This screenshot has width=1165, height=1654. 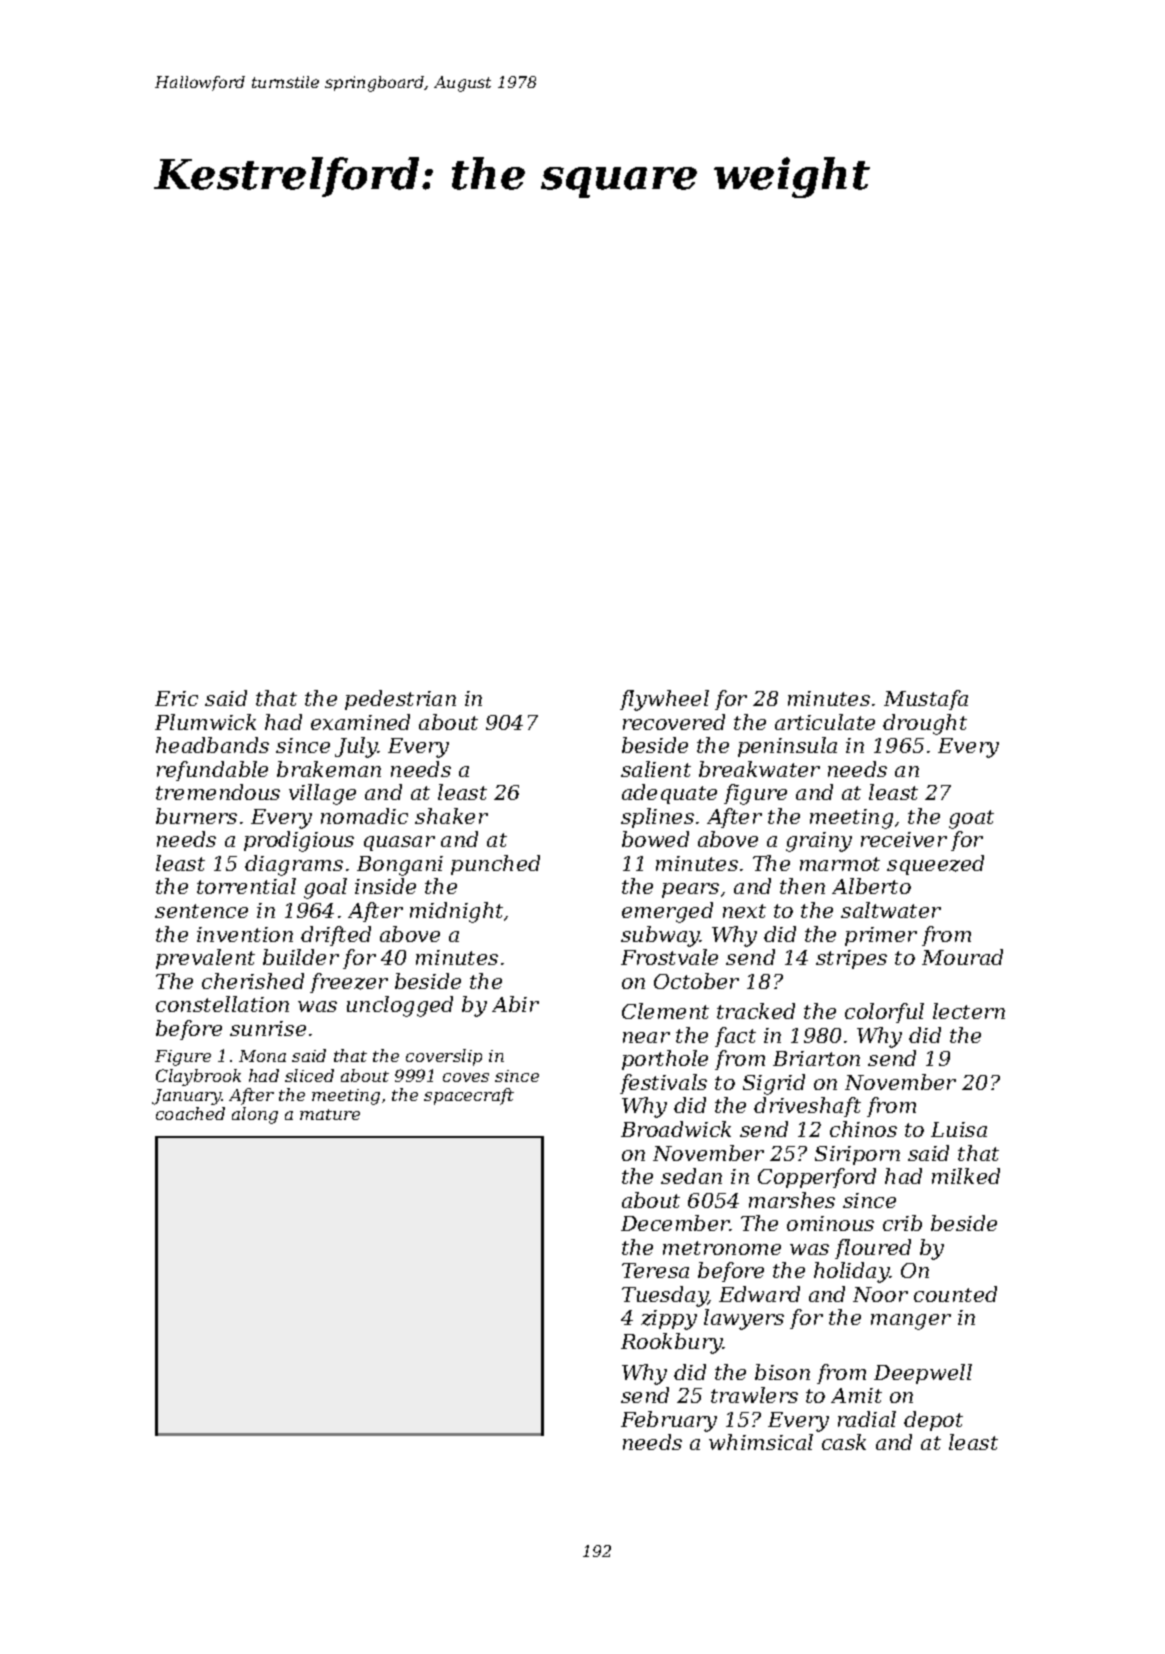 What do you see at coordinates (176, 698) in the screenshot?
I see `Eric` at bounding box center [176, 698].
